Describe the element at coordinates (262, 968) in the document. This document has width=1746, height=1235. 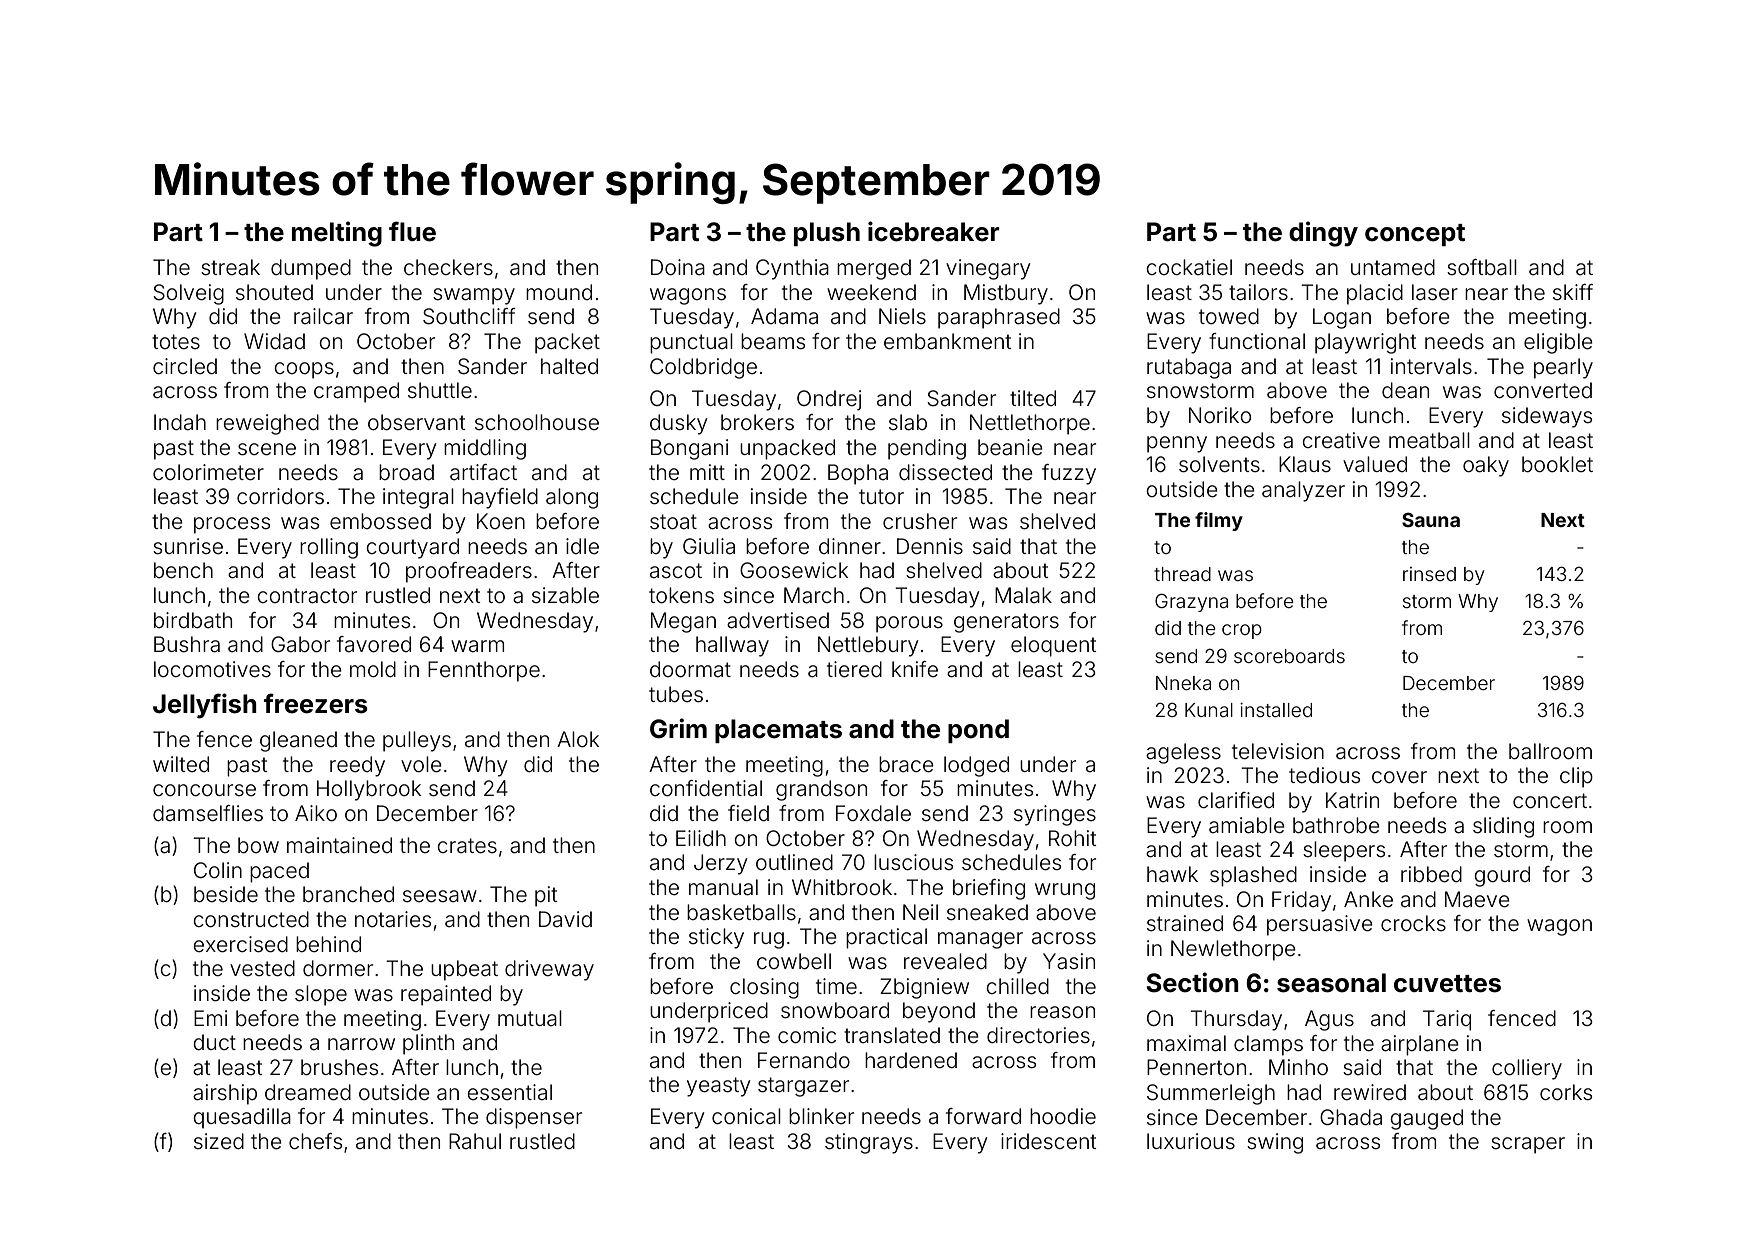
I see `vested` at that location.
